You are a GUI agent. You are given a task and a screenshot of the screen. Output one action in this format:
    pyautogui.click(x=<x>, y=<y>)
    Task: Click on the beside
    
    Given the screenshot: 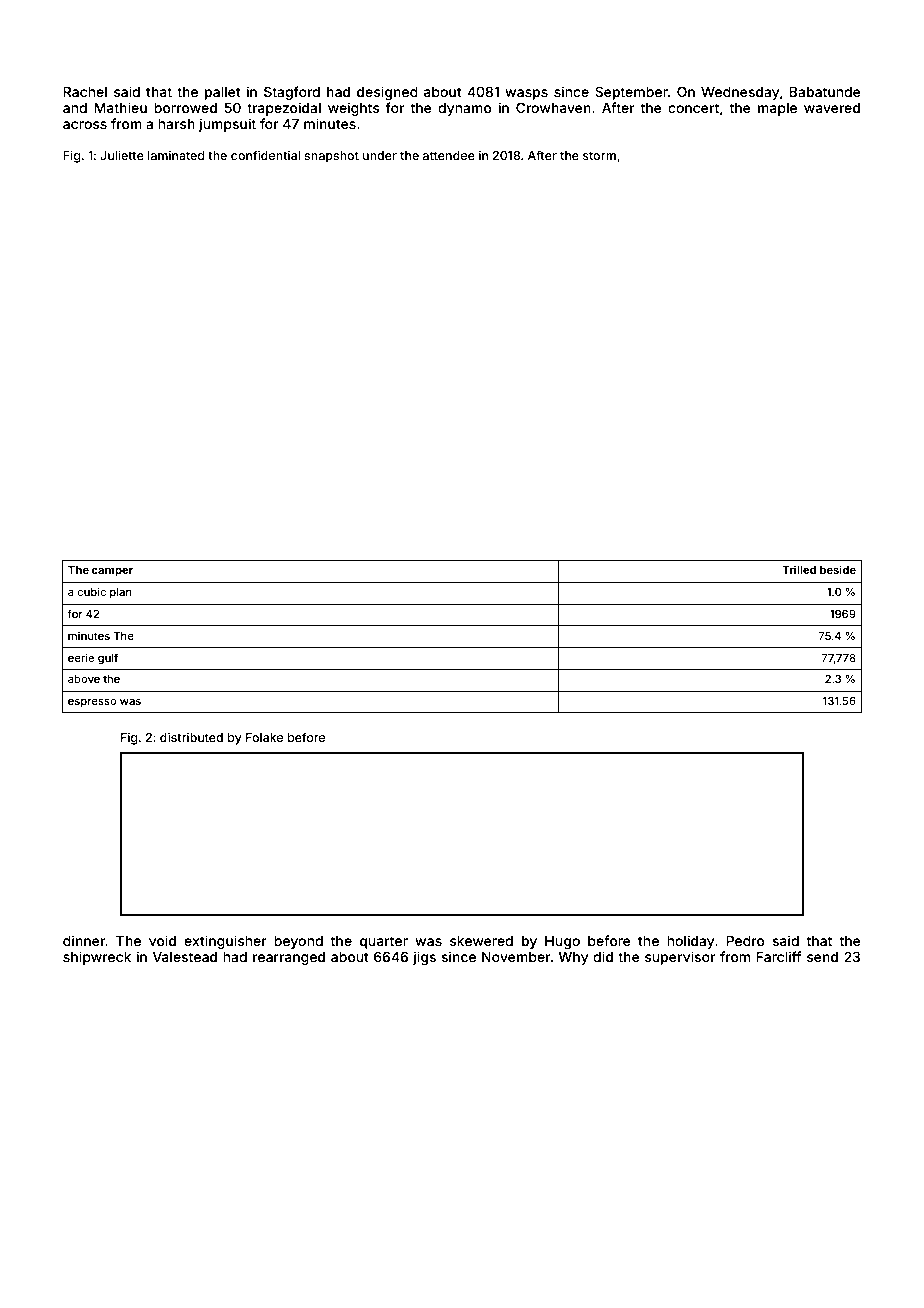 What is the action you would take?
    pyautogui.click(x=838, y=569)
